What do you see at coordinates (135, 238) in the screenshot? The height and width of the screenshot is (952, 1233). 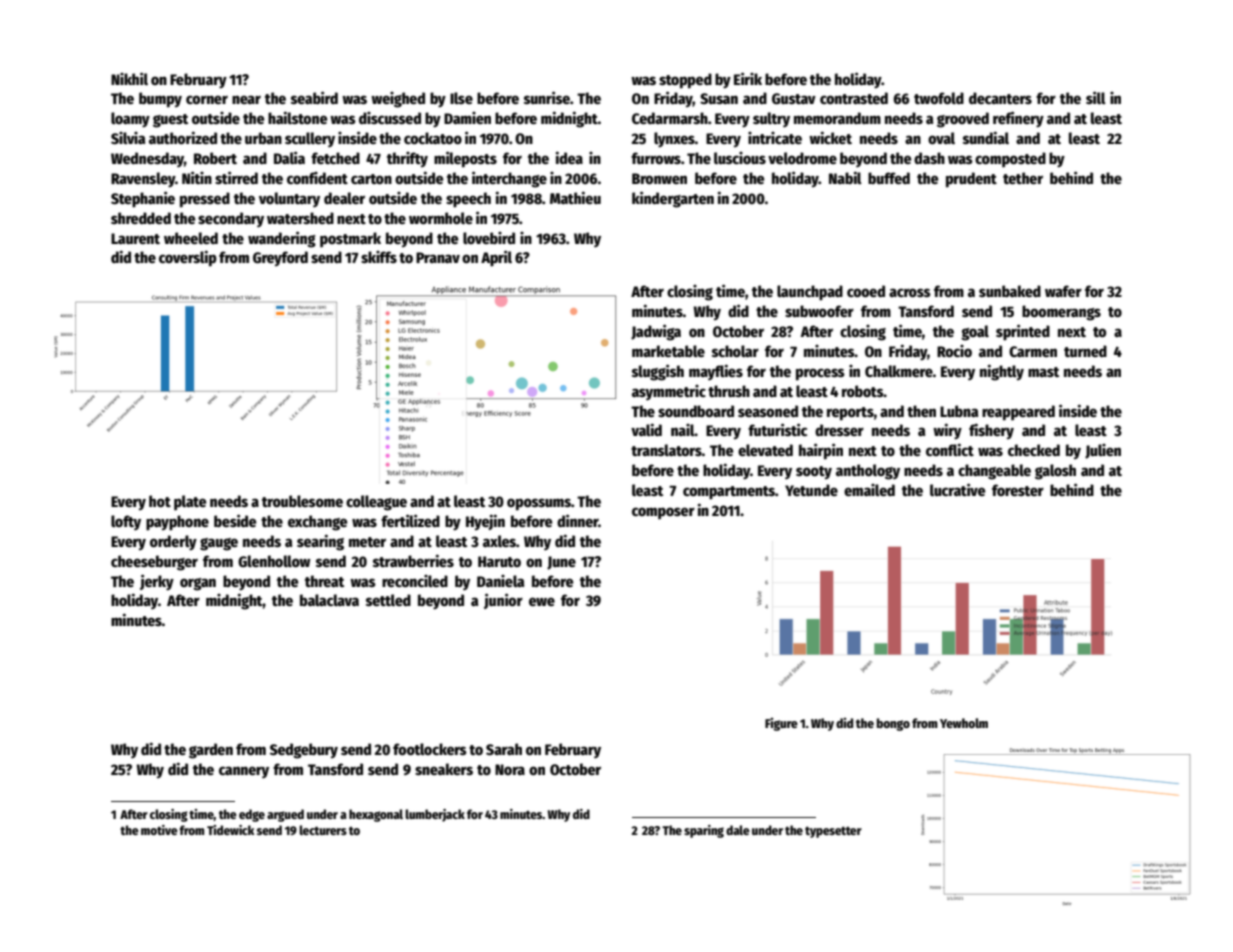 I see `Laurent` at bounding box center [135, 238].
